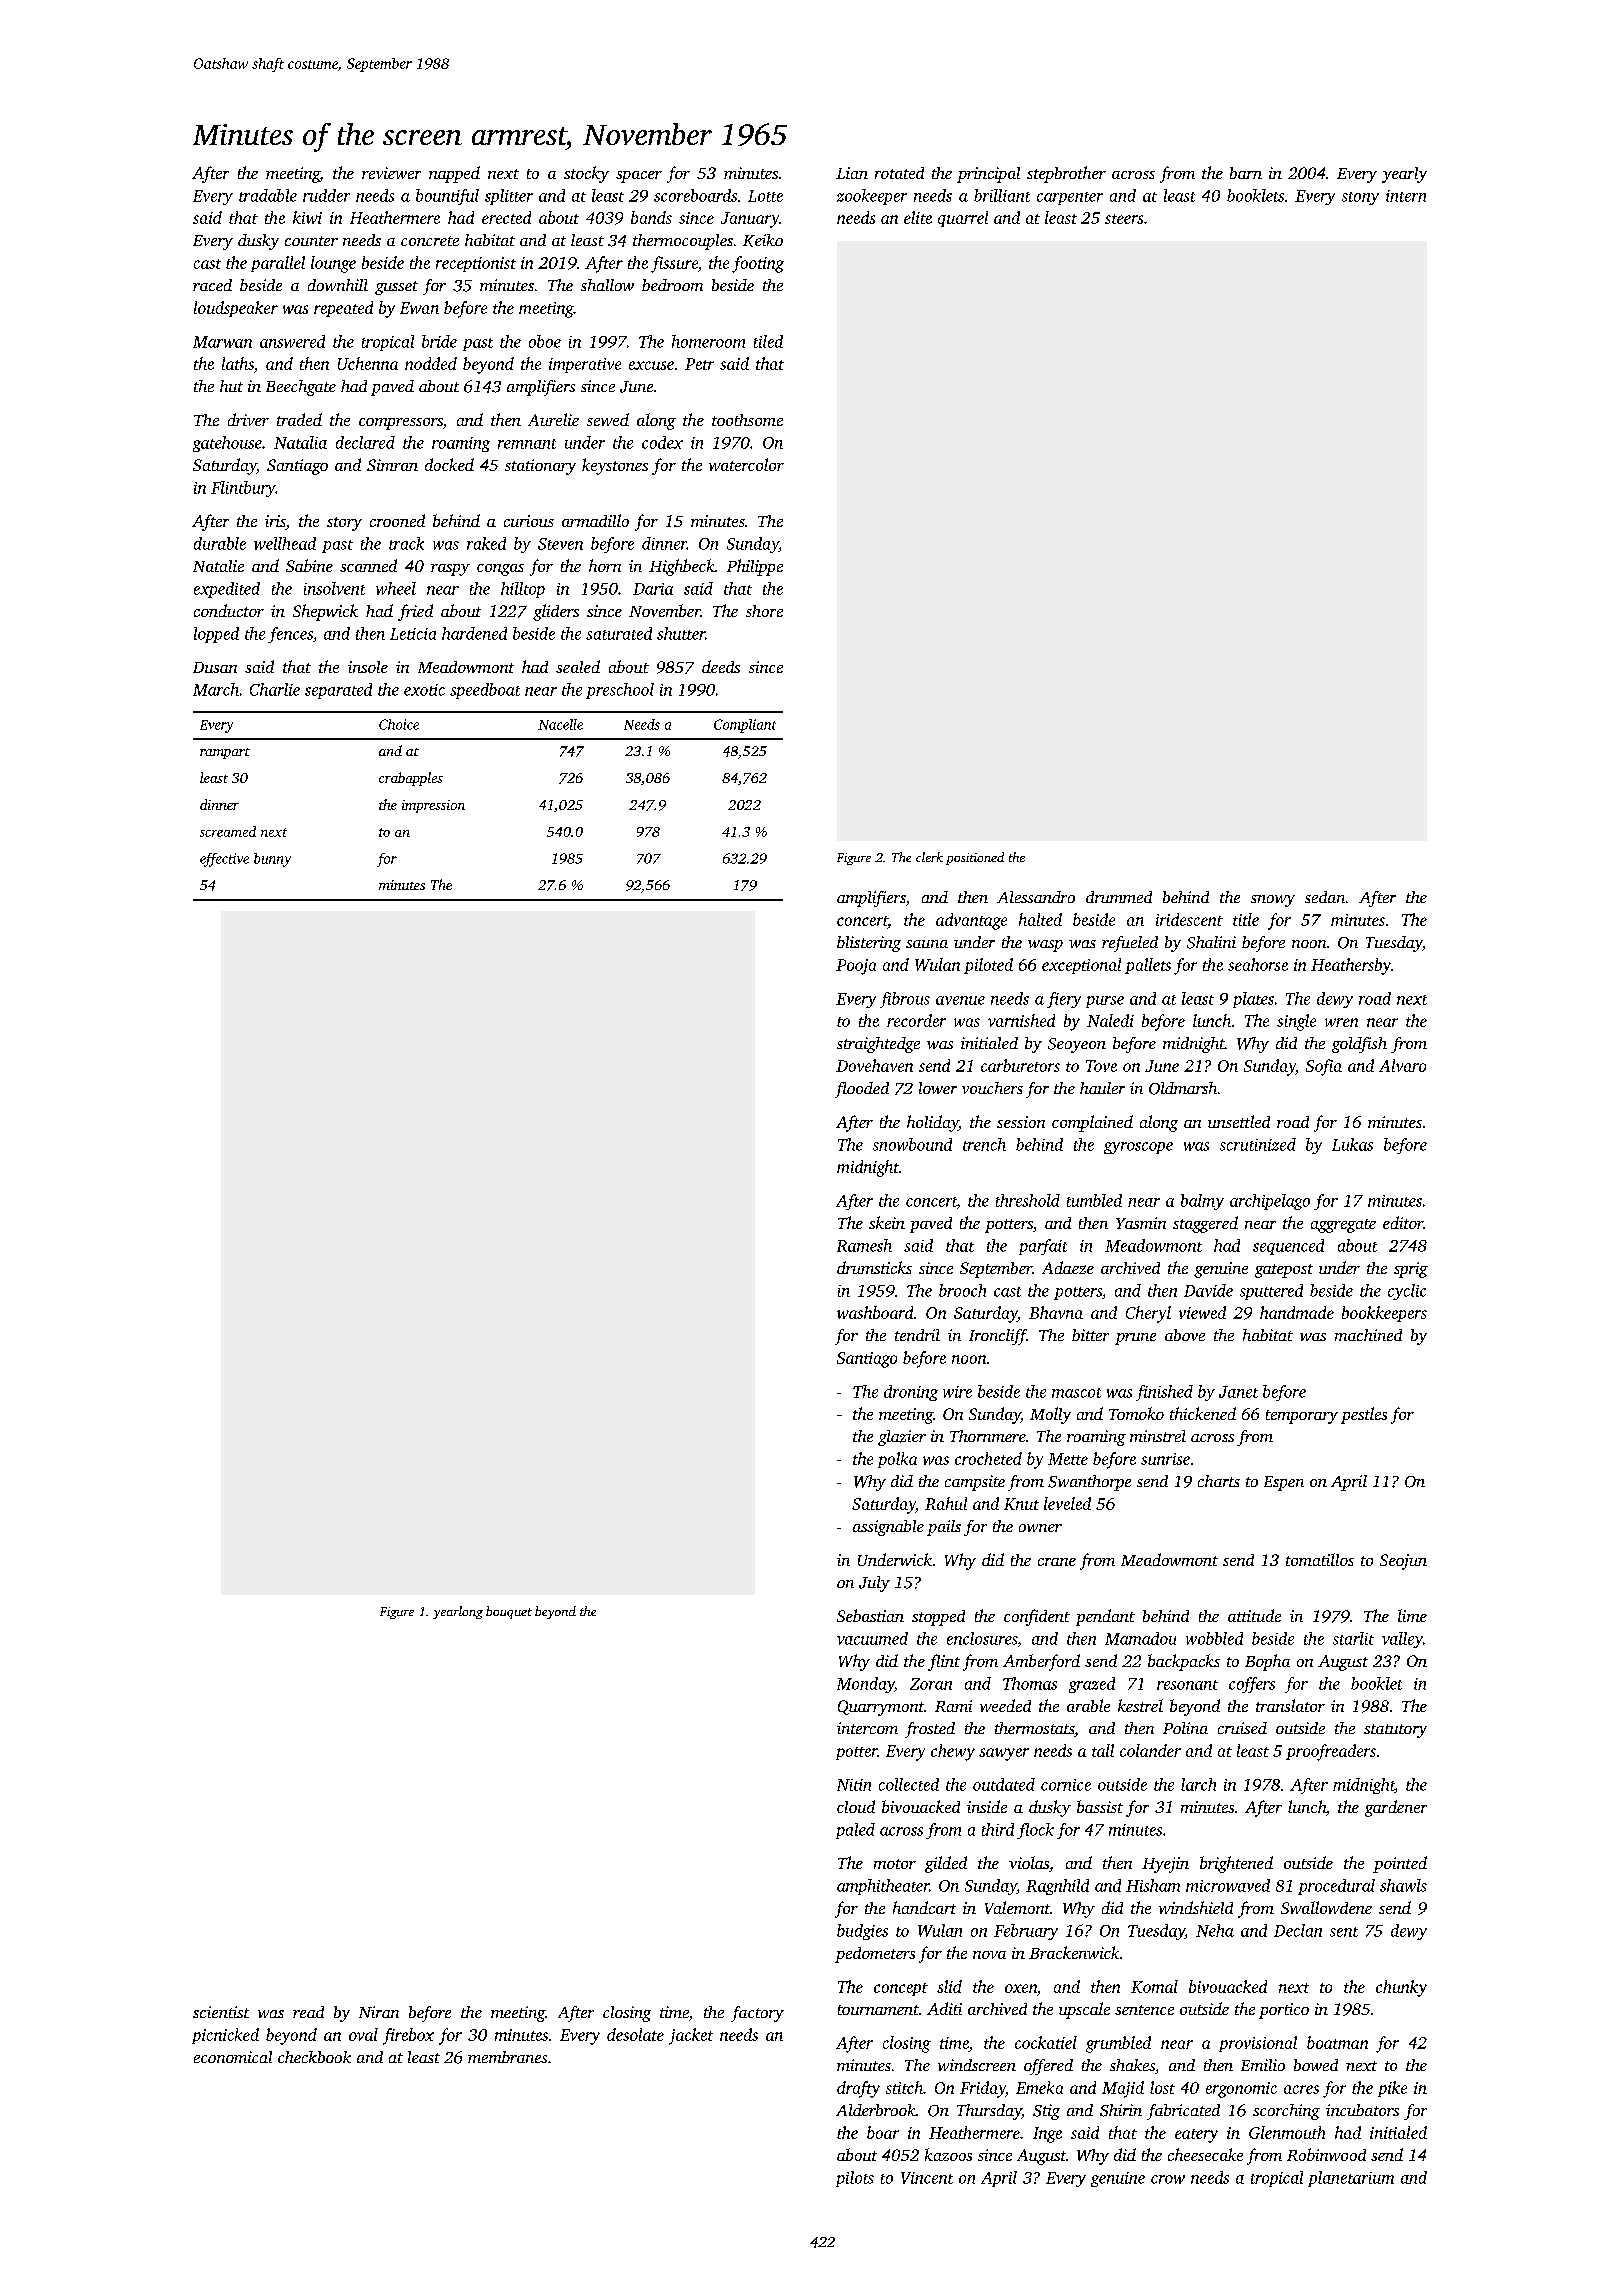  Describe the element at coordinates (476, 264) in the screenshot. I see `receptionist` at that location.
